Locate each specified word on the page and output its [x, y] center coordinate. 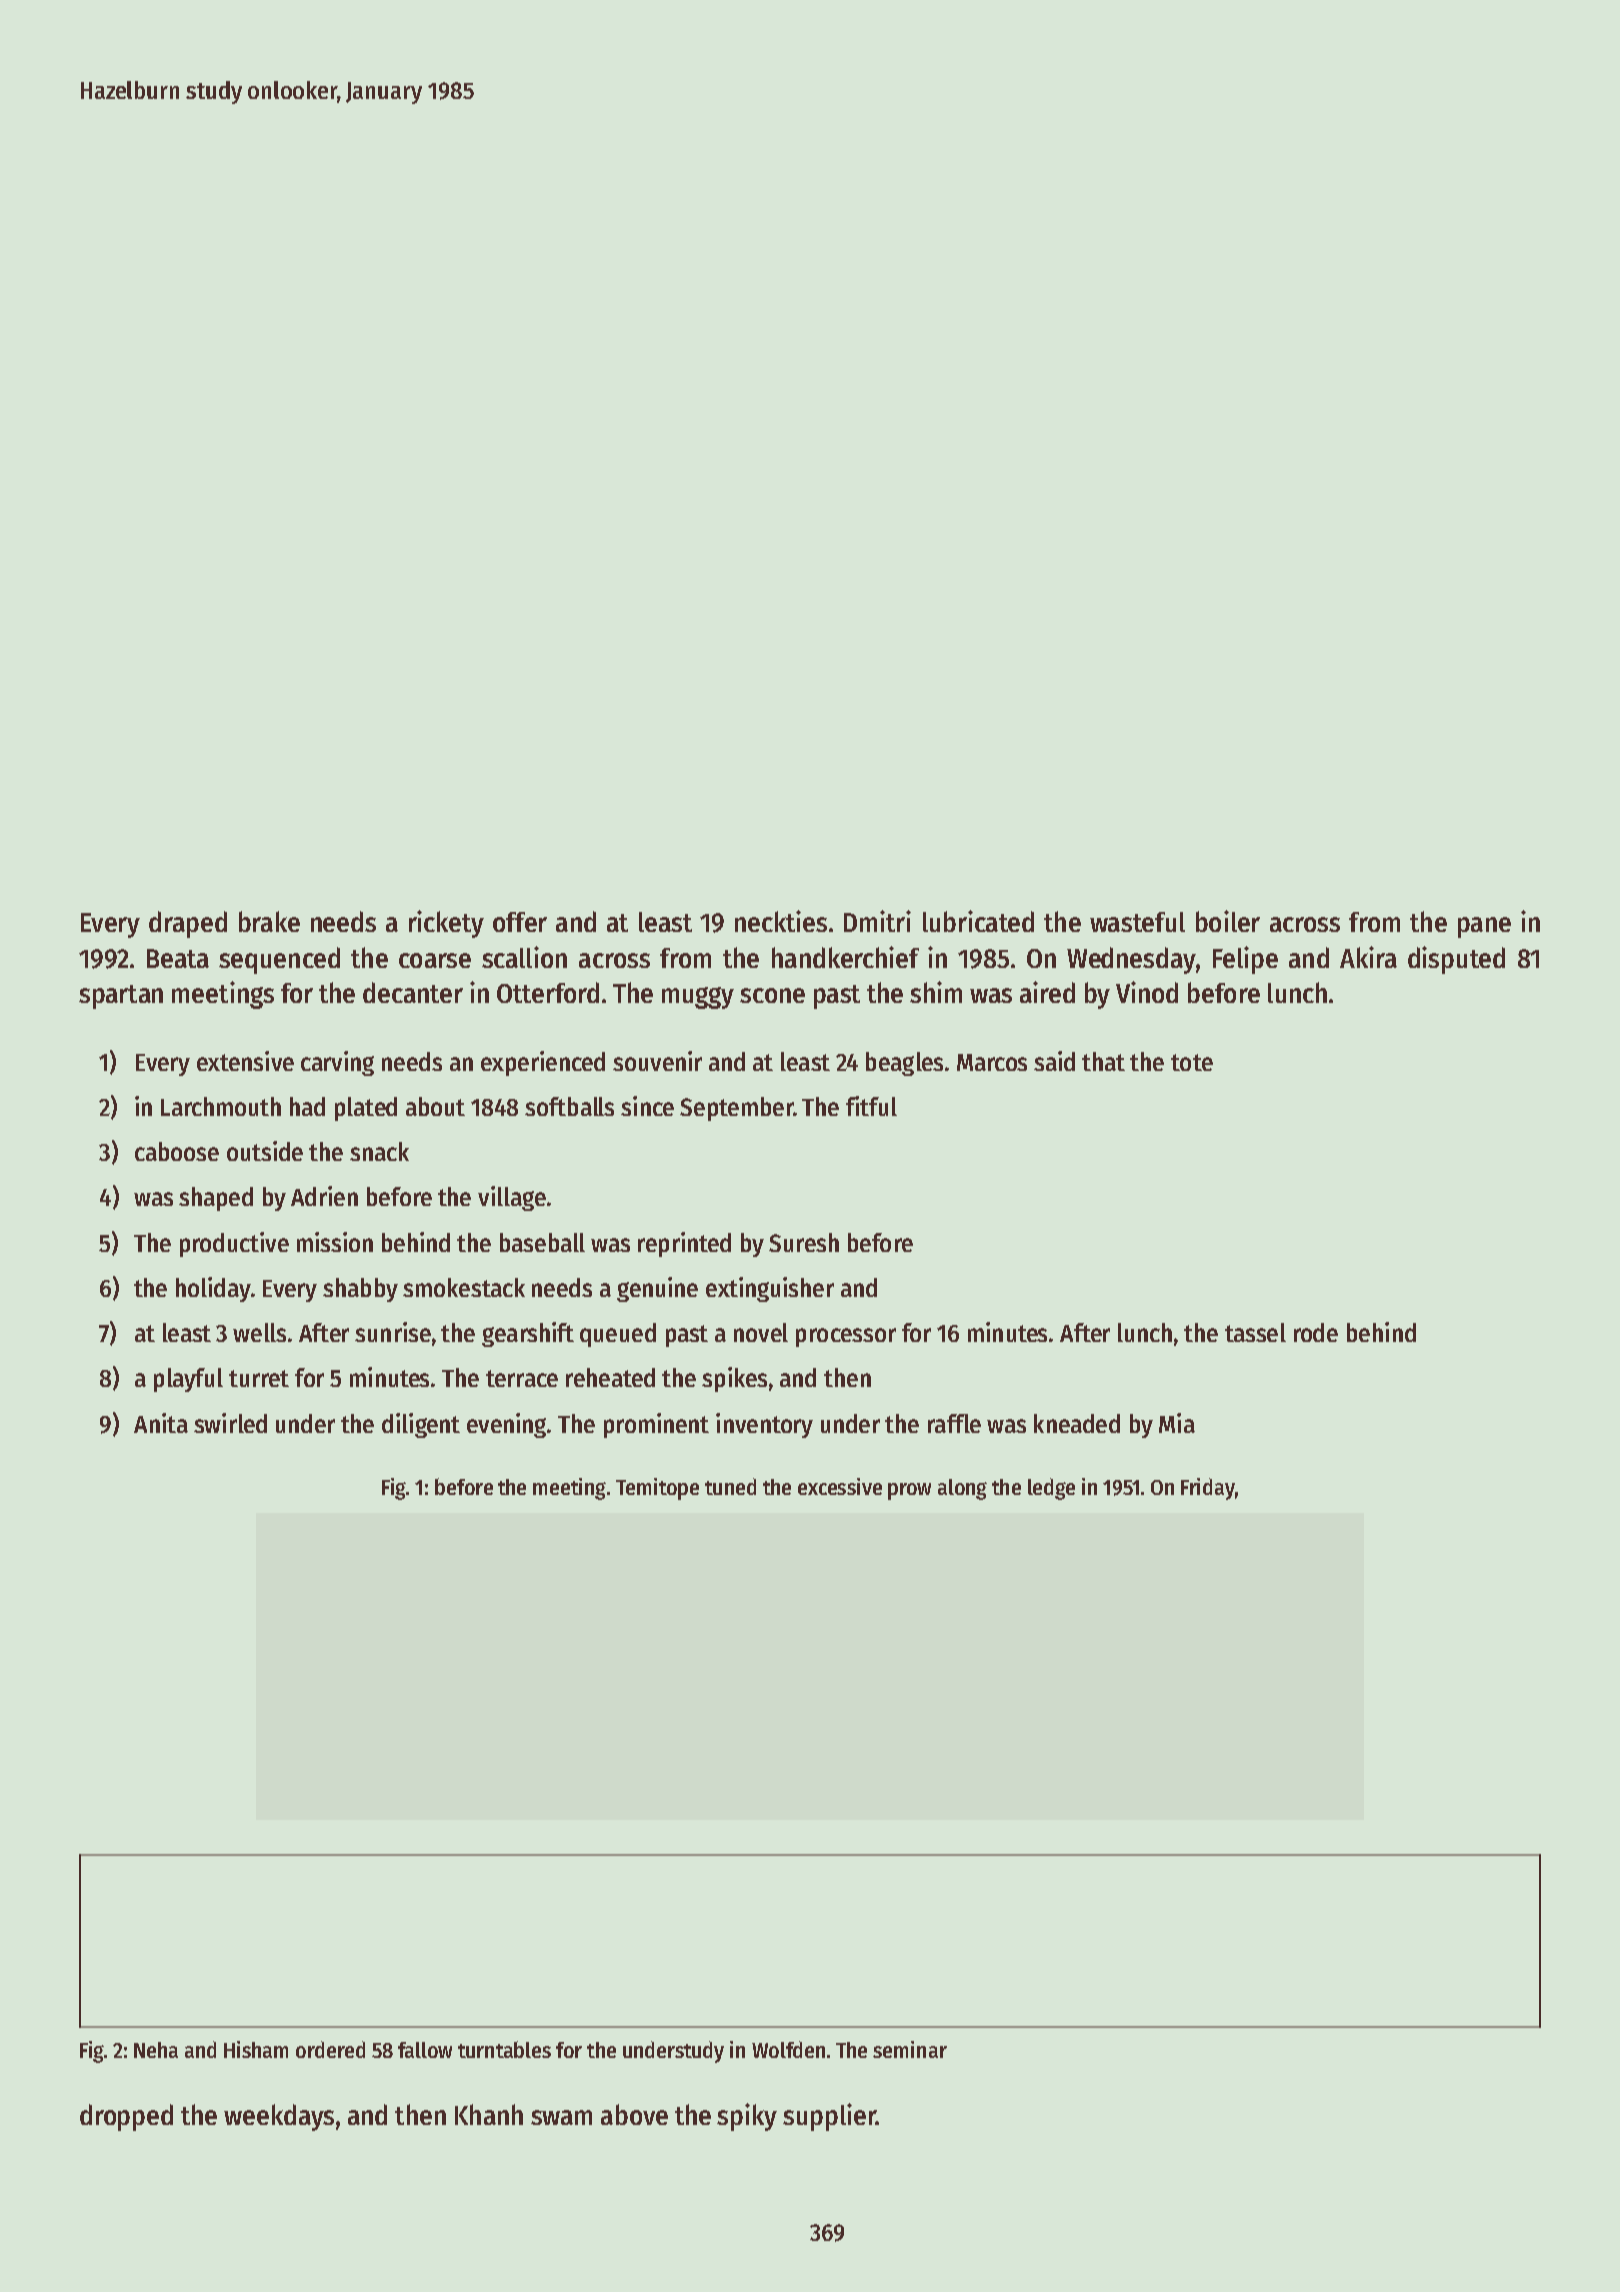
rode [1316, 1332]
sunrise [393, 1332]
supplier [829, 2117]
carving [337, 1063]
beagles [904, 1064]
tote [1192, 1062]
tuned [730, 1486]
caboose [177, 1151]
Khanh [489, 2114]
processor [846, 1337]
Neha [156, 2050]
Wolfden [788, 2049]
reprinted [684, 1244]
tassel [1255, 1332]
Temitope [657, 1489]
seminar [910, 2049]
